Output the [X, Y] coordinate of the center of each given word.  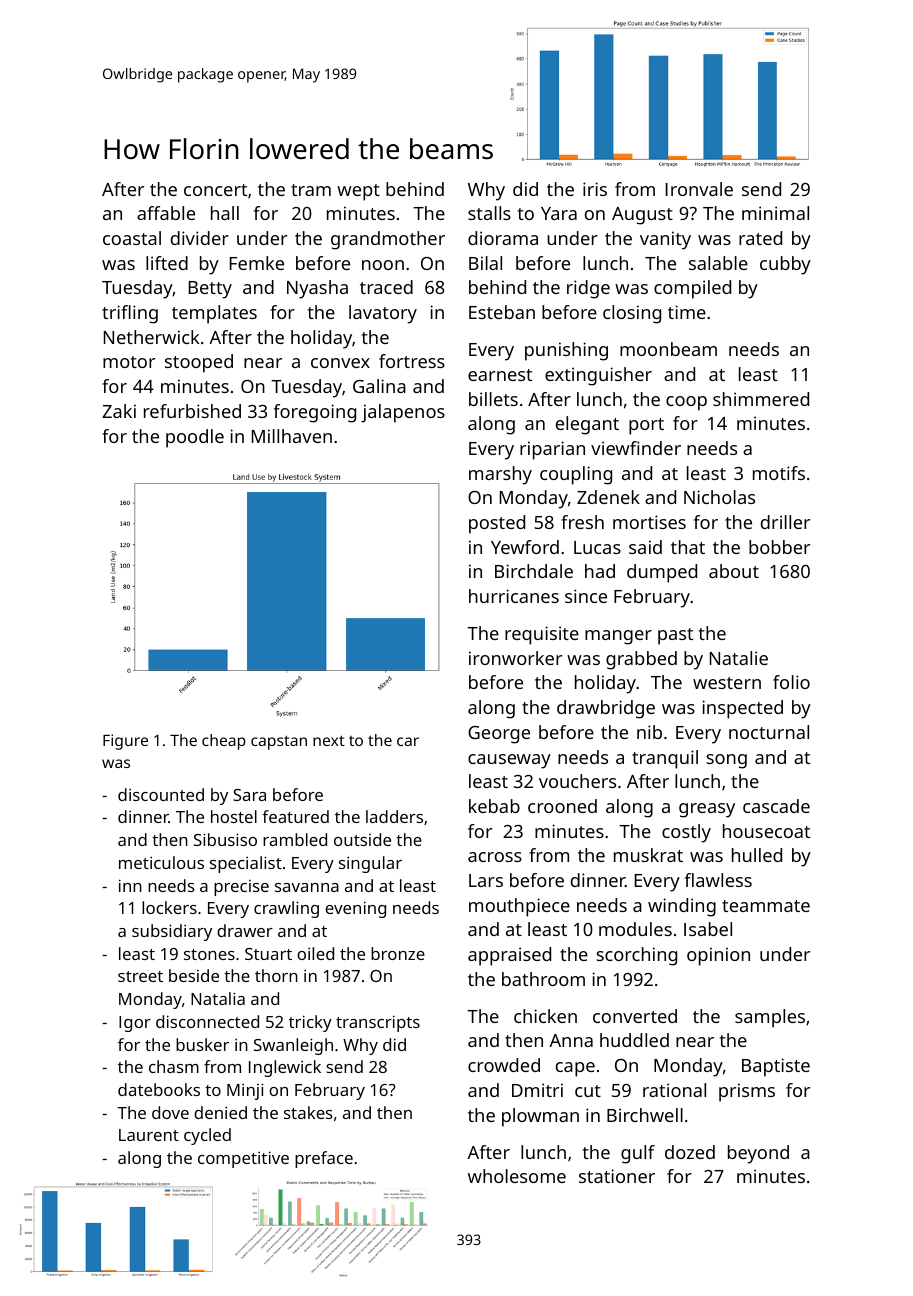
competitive [243, 1159]
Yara [559, 213]
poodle [195, 438]
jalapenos [403, 413]
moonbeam [668, 349]
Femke [257, 263]
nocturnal [769, 732]
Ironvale [699, 189]
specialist [246, 864]
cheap [224, 742]
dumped [662, 573]
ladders [394, 816]
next [329, 740]
